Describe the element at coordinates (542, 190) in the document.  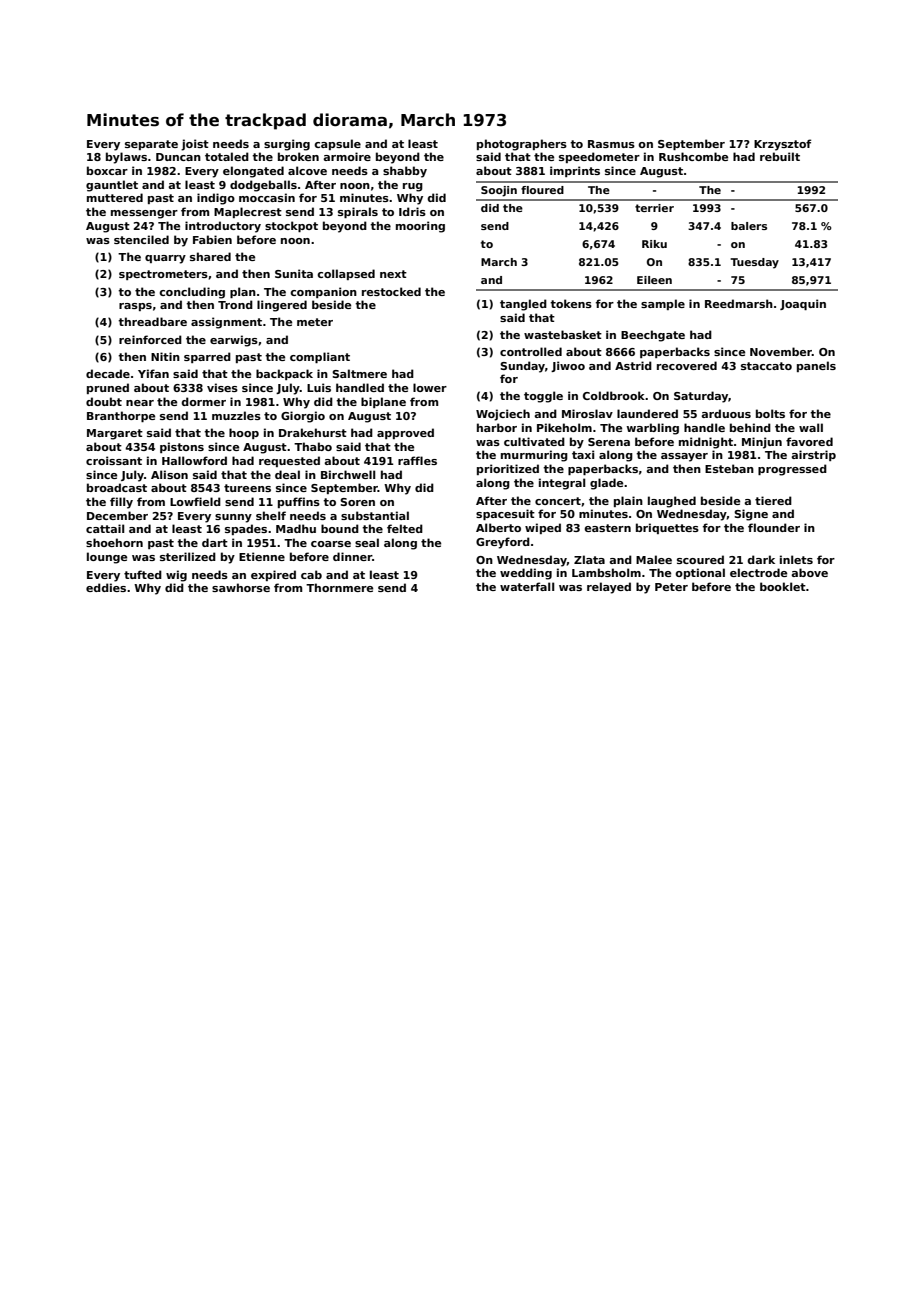
I see `floured` at that location.
